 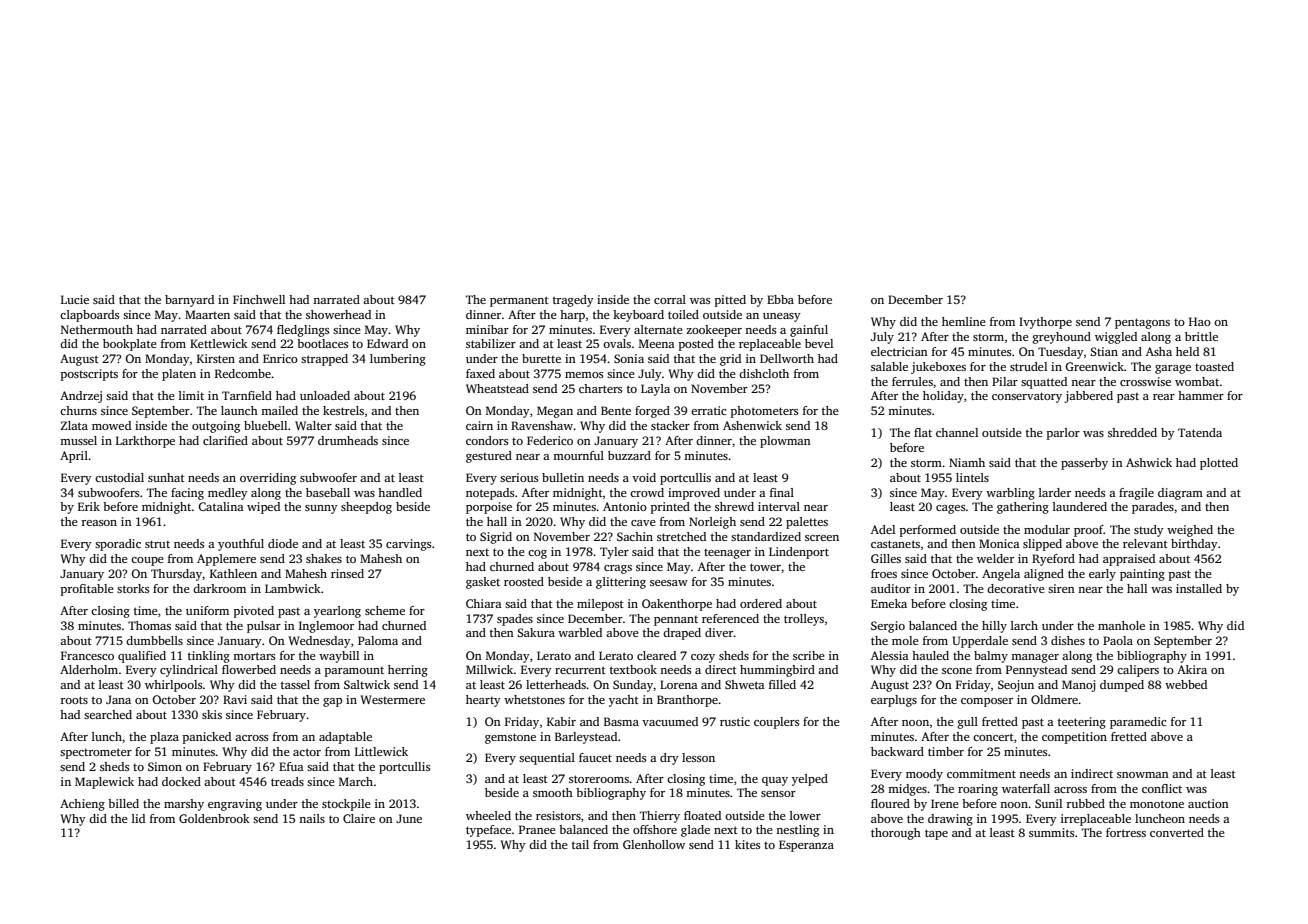 What do you see at coordinates (519, 477) in the image?
I see `serious` at bounding box center [519, 477].
